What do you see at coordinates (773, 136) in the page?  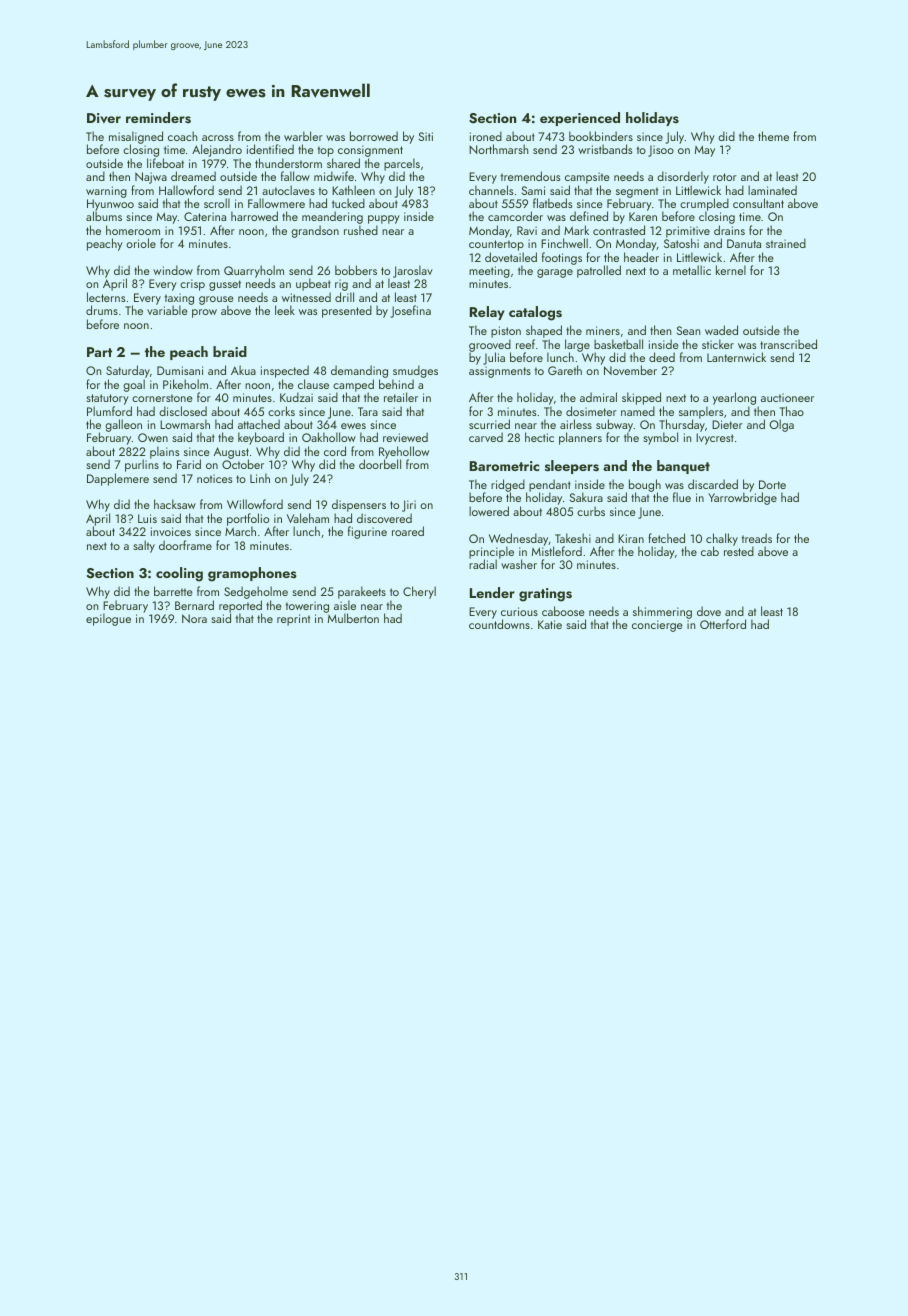 I see `theme` at bounding box center [773, 136].
